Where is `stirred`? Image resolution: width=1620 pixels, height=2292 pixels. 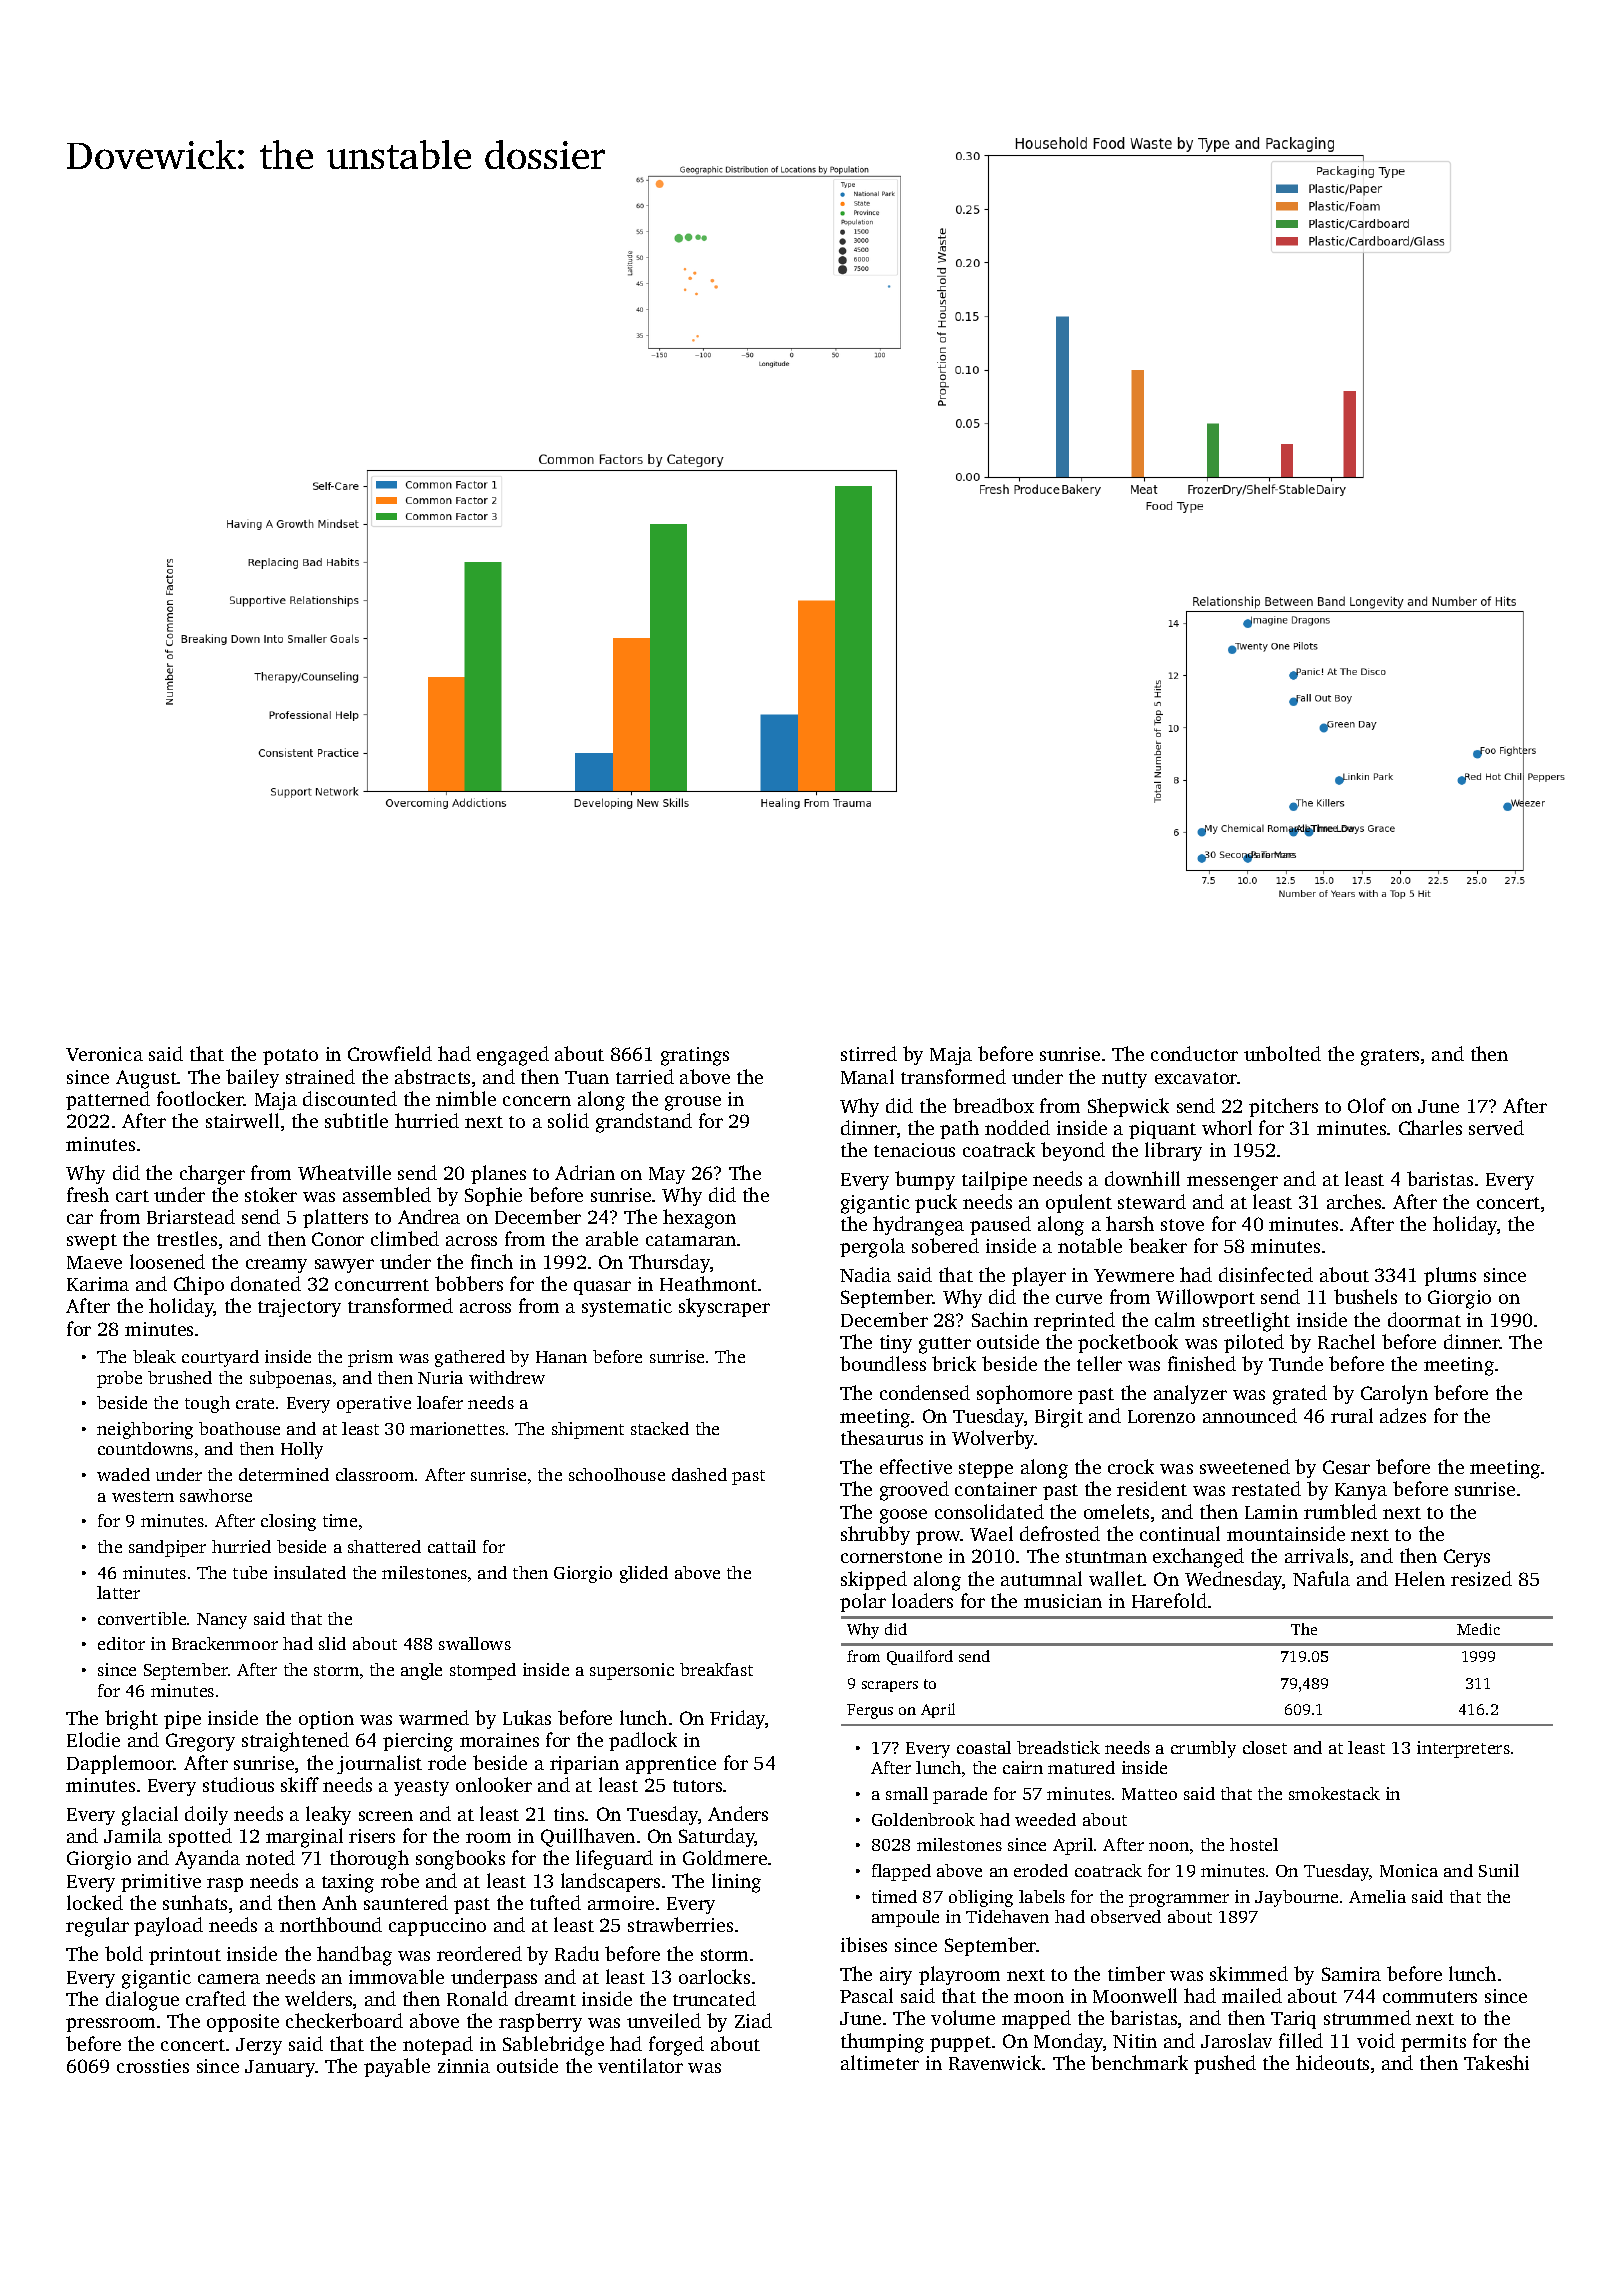
stirred is located at coordinates (869, 1053).
